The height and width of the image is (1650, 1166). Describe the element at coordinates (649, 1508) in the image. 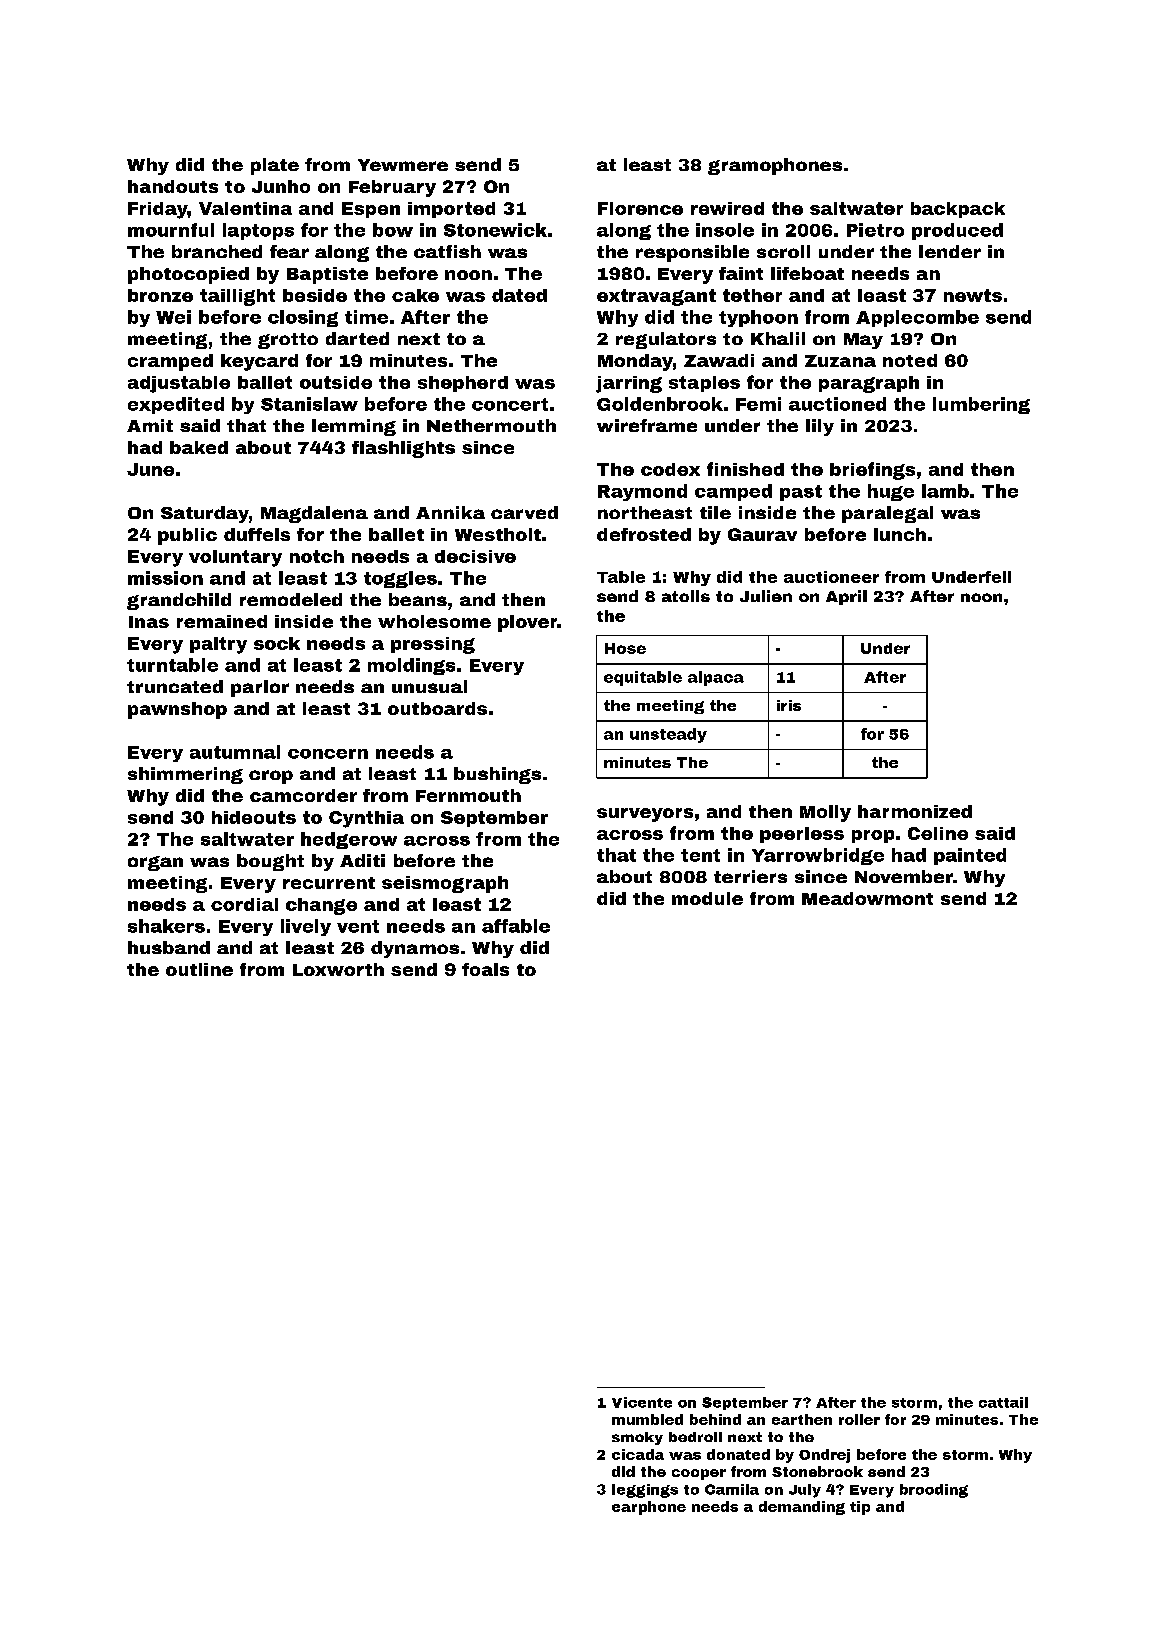

I see `earphone` at that location.
